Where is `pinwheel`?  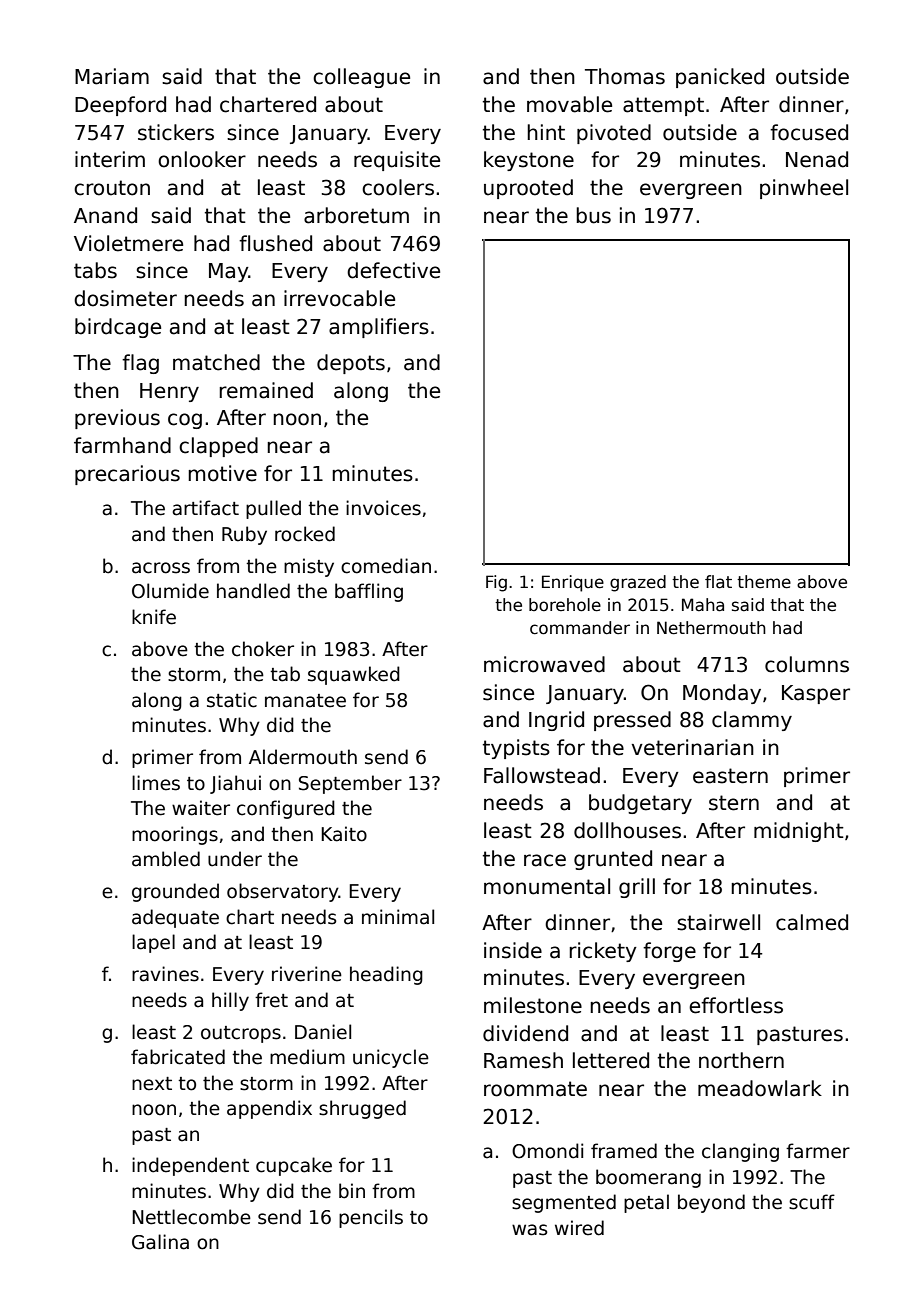
pinwheel is located at coordinates (804, 189).
